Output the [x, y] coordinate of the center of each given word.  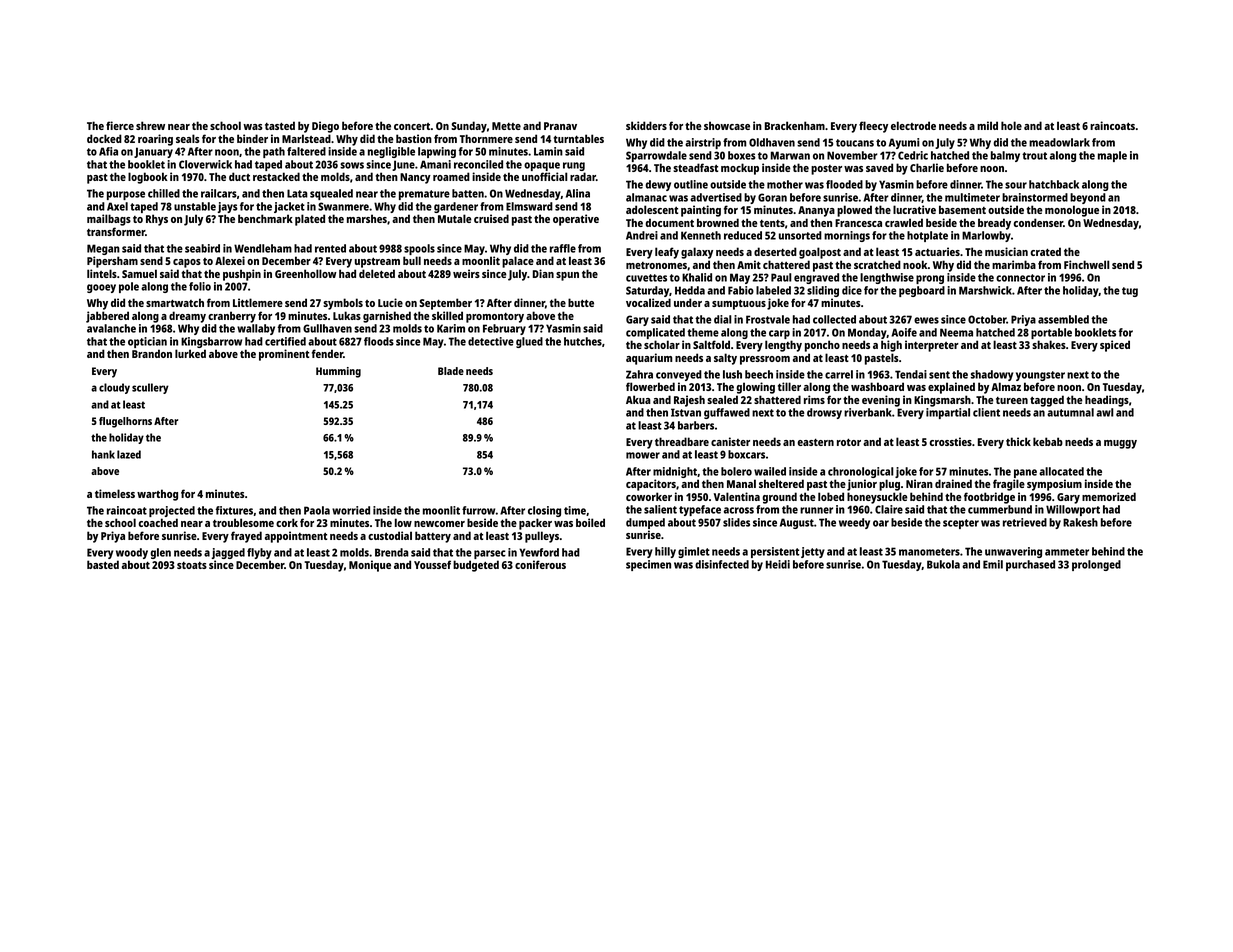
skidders [646, 125]
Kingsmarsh [942, 401]
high [891, 346]
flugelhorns [125, 422]
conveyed [679, 375]
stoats [192, 565]
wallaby [256, 329]
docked [104, 138]
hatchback [1054, 184]
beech [759, 374]
